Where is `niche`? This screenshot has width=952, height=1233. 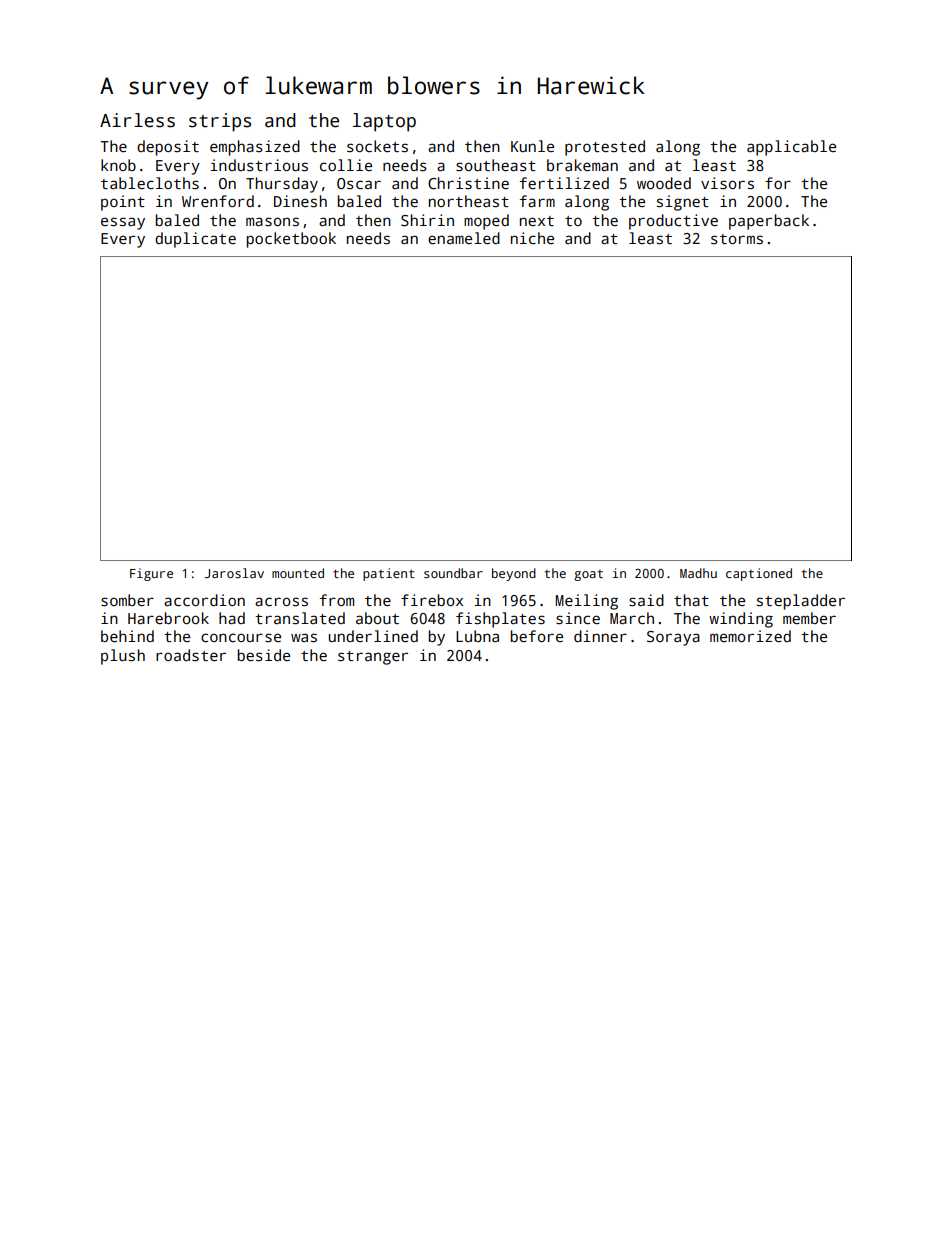 niche is located at coordinates (532, 238).
